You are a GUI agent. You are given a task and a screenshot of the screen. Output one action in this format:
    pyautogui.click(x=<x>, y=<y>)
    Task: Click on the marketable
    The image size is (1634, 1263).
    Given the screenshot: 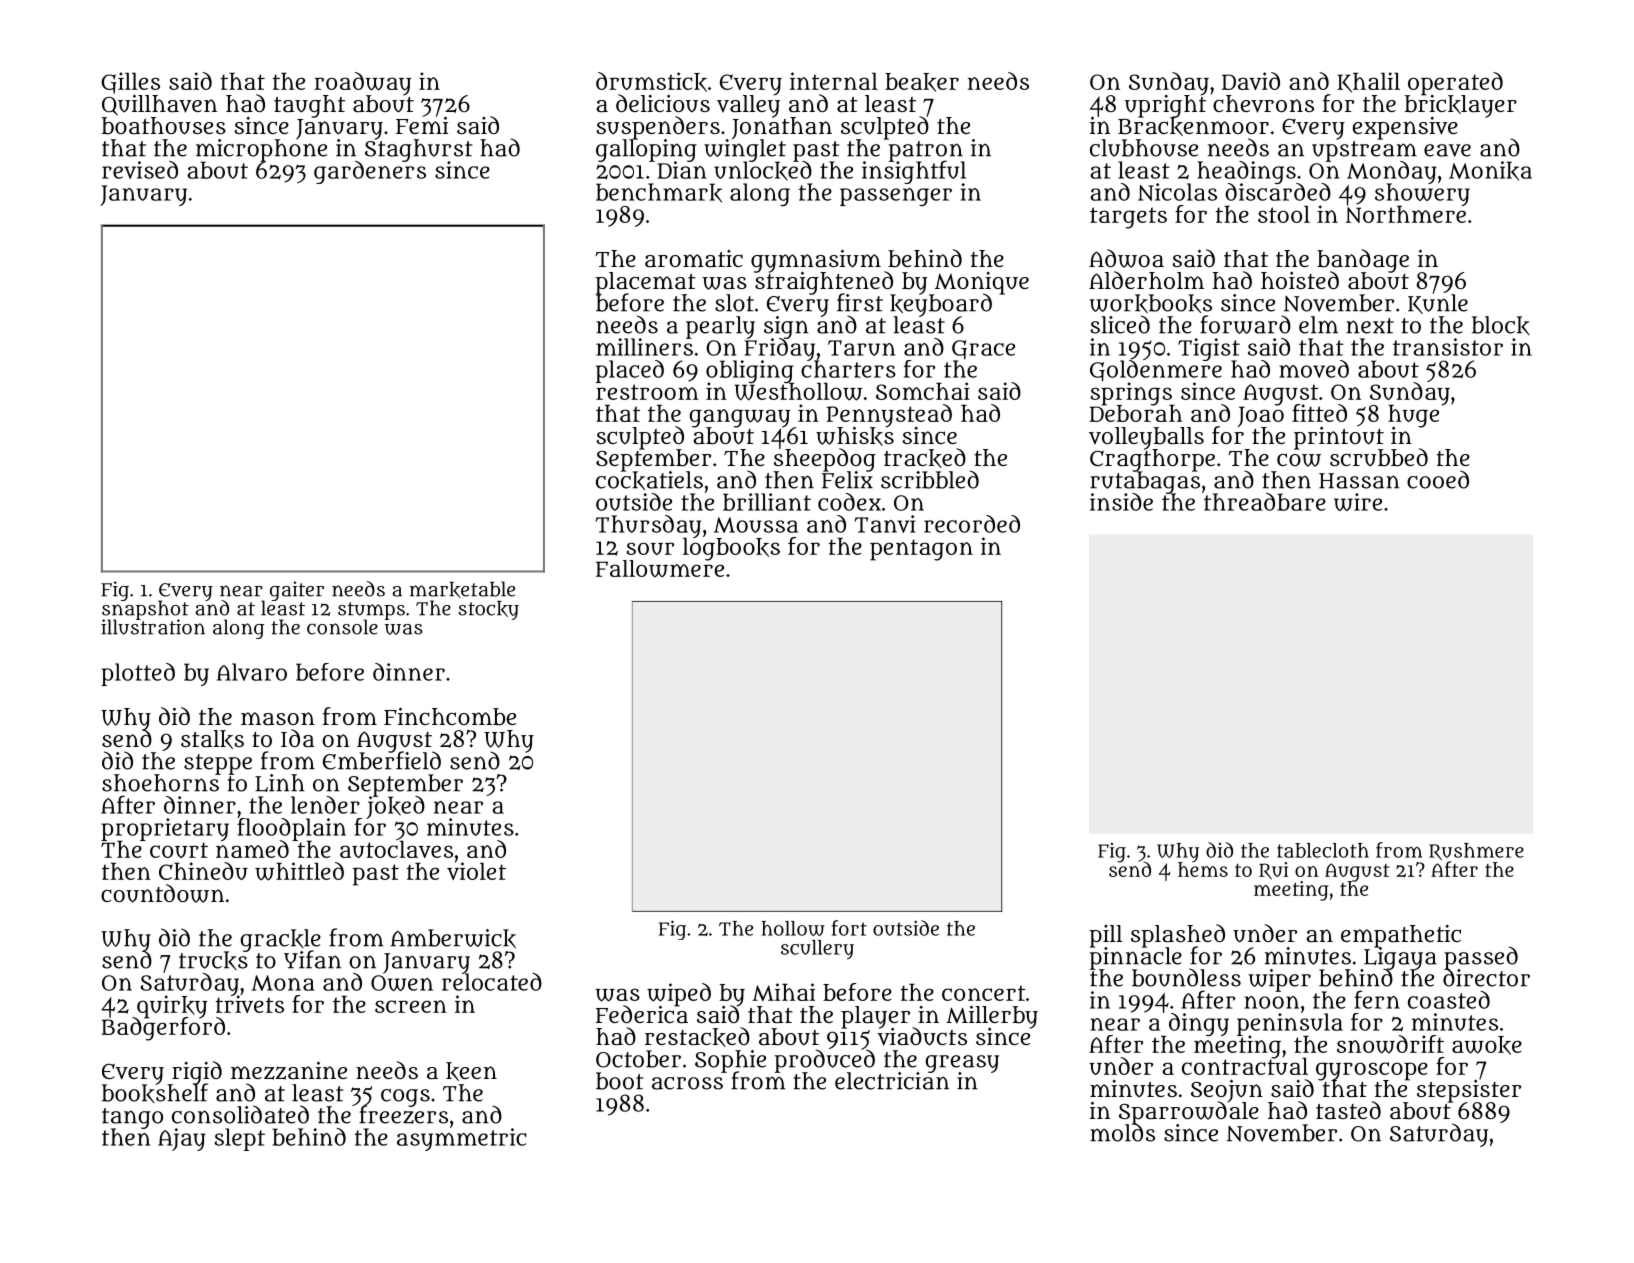 What is the action you would take?
    pyautogui.click(x=462, y=589)
